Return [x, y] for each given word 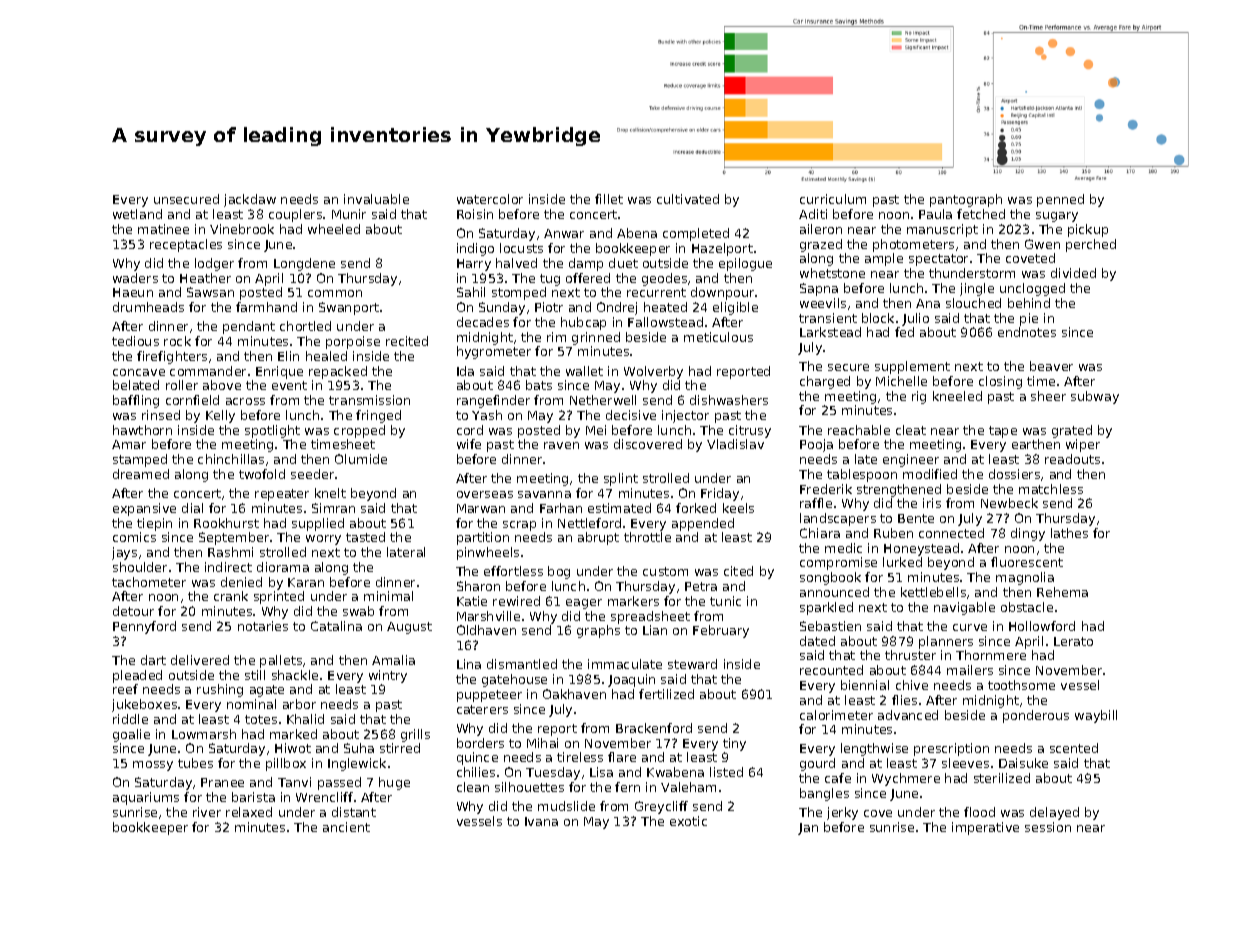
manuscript [942, 230]
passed [339, 783]
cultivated [688, 199]
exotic [688, 821]
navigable [964, 608]
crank [231, 596]
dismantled [522, 664]
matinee [163, 229]
